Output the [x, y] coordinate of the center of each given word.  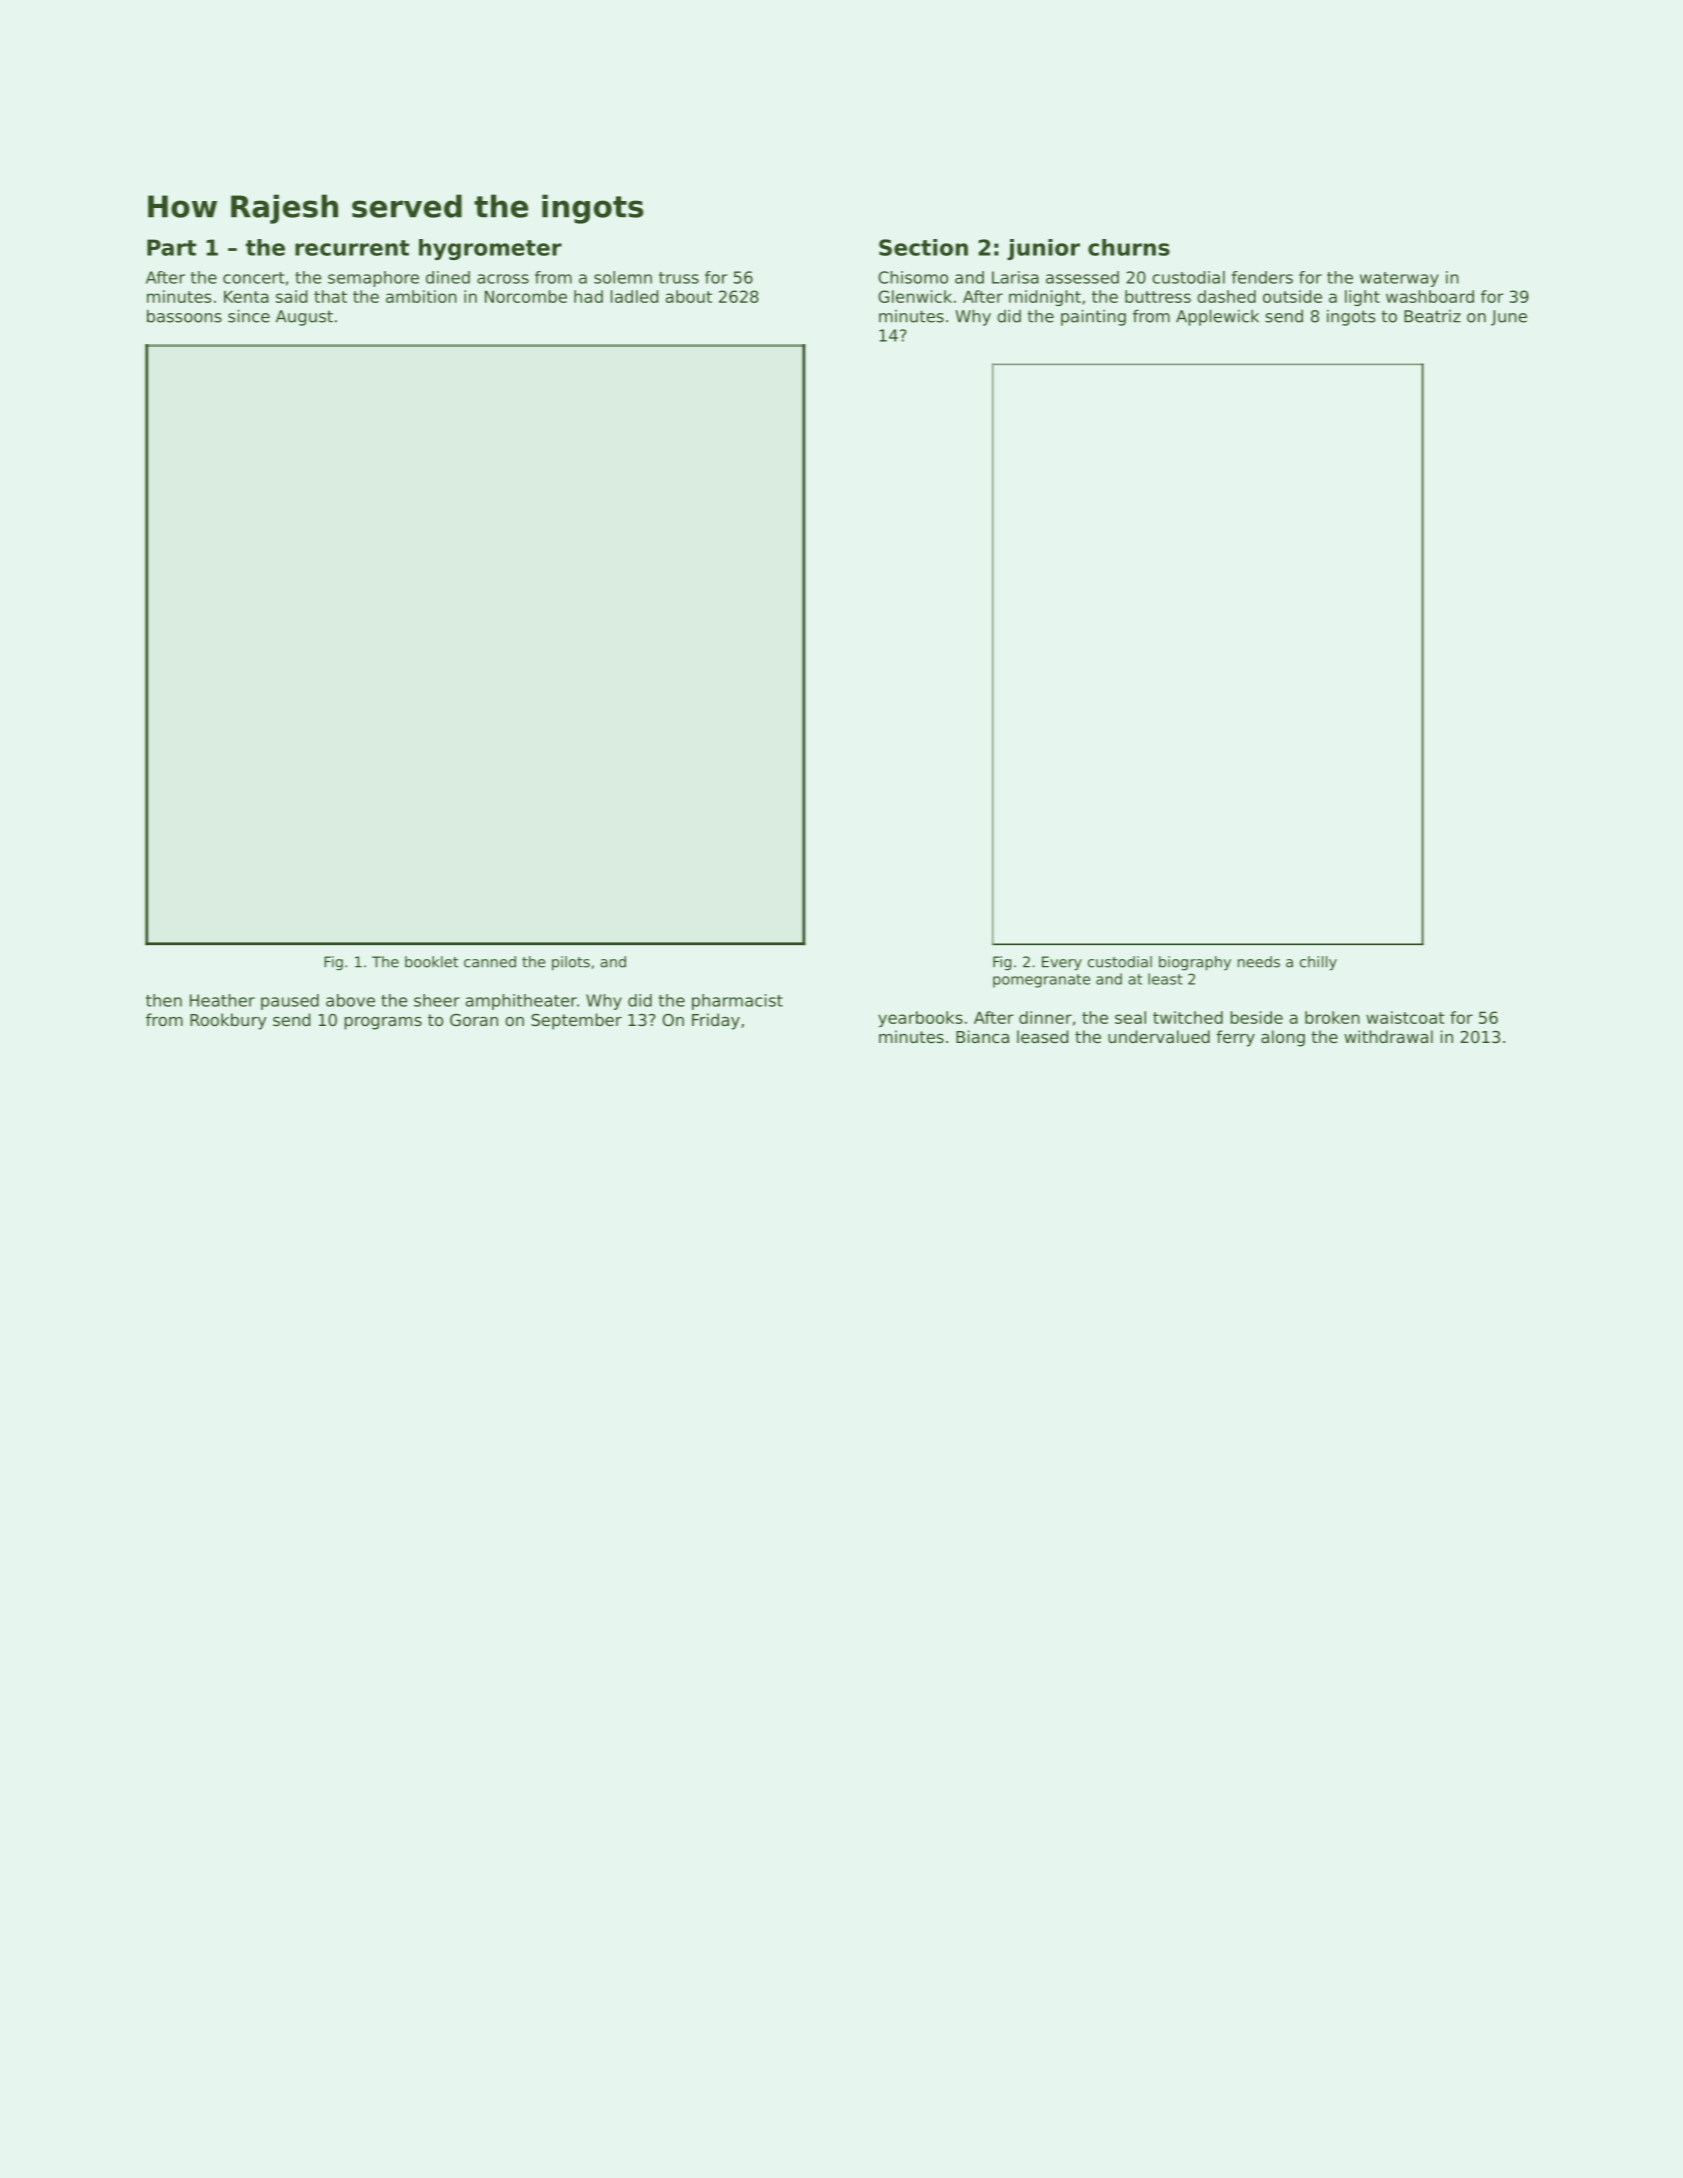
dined [448, 277]
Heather [222, 1000]
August [304, 318]
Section [923, 247]
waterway [1399, 279]
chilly [1318, 963]
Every [1062, 963]
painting [1093, 317]
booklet [431, 962]
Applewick [1217, 317]
